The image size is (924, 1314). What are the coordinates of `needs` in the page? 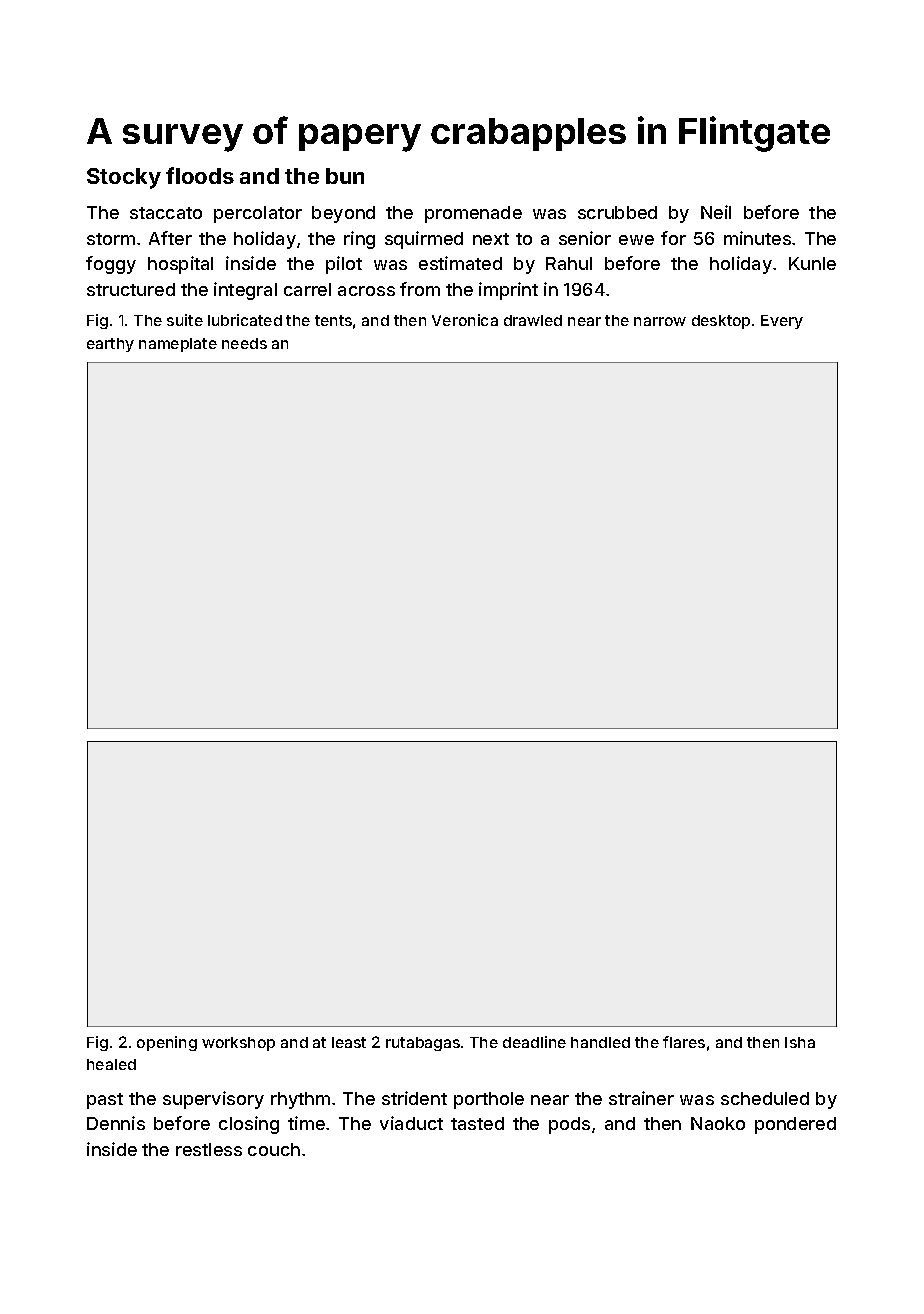 It's located at (244, 343).
